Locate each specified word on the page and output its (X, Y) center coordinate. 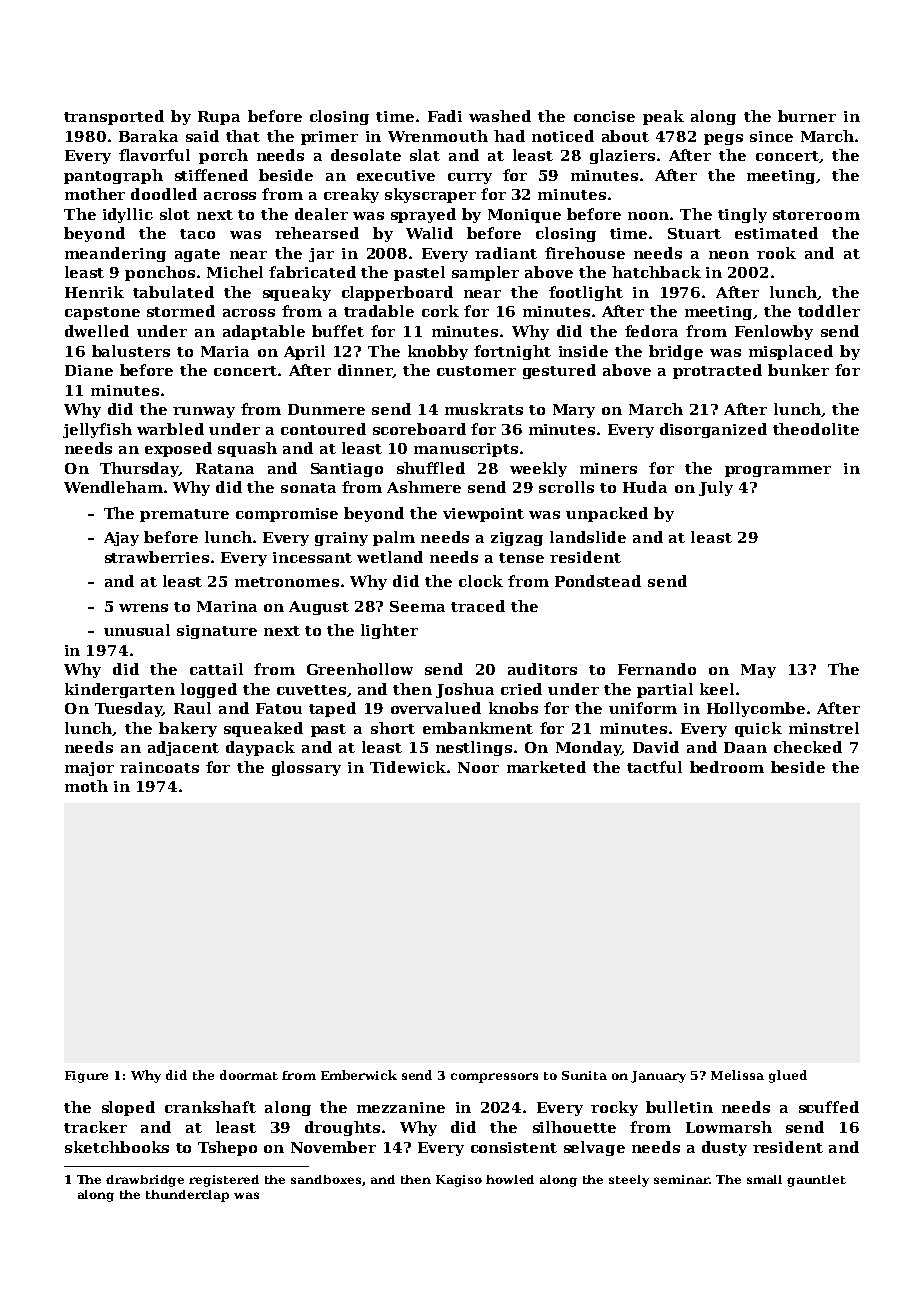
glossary (306, 768)
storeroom (816, 215)
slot (175, 214)
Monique (524, 216)
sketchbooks (117, 1147)
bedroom (727, 767)
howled (510, 1179)
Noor (478, 767)
